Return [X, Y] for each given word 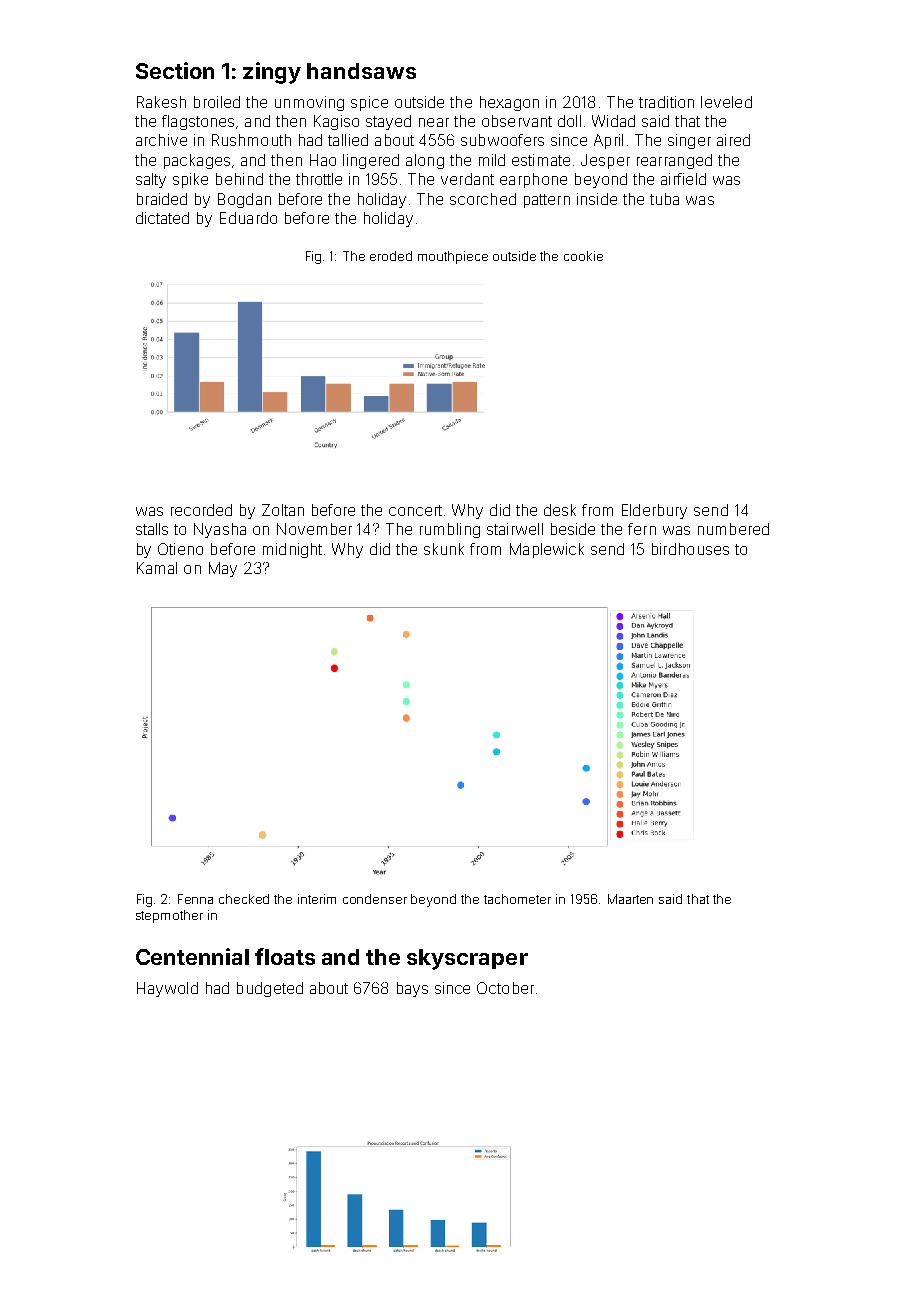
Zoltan [283, 510]
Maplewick [547, 550]
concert [415, 510]
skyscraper [467, 959]
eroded [391, 256]
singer [689, 141]
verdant [467, 179]
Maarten [630, 899]
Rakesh [161, 102]
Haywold [167, 989]
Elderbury [654, 511]
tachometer [517, 899]
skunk [444, 549]
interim [317, 899]
